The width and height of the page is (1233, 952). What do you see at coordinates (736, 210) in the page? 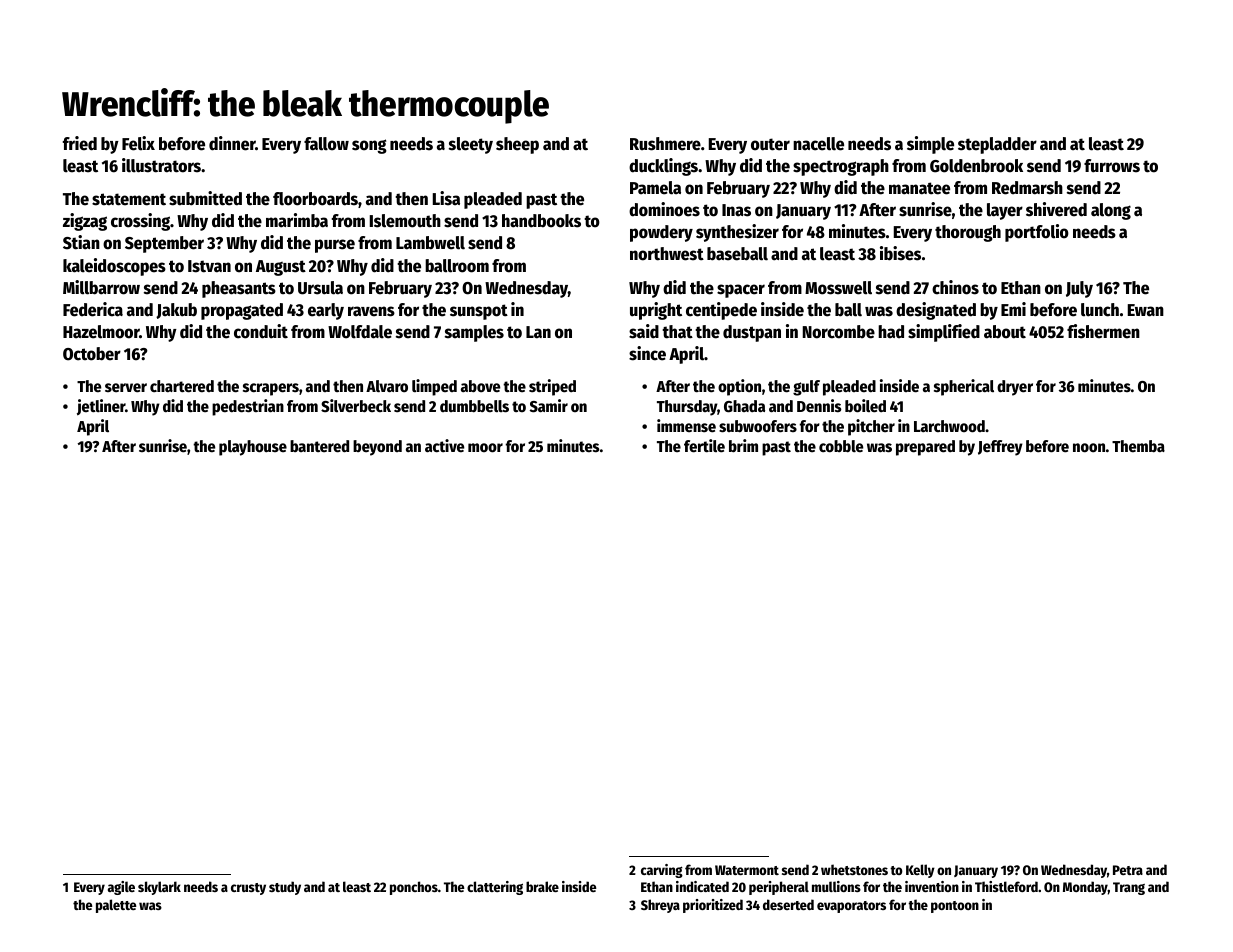
I see `Inas` at bounding box center [736, 210].
